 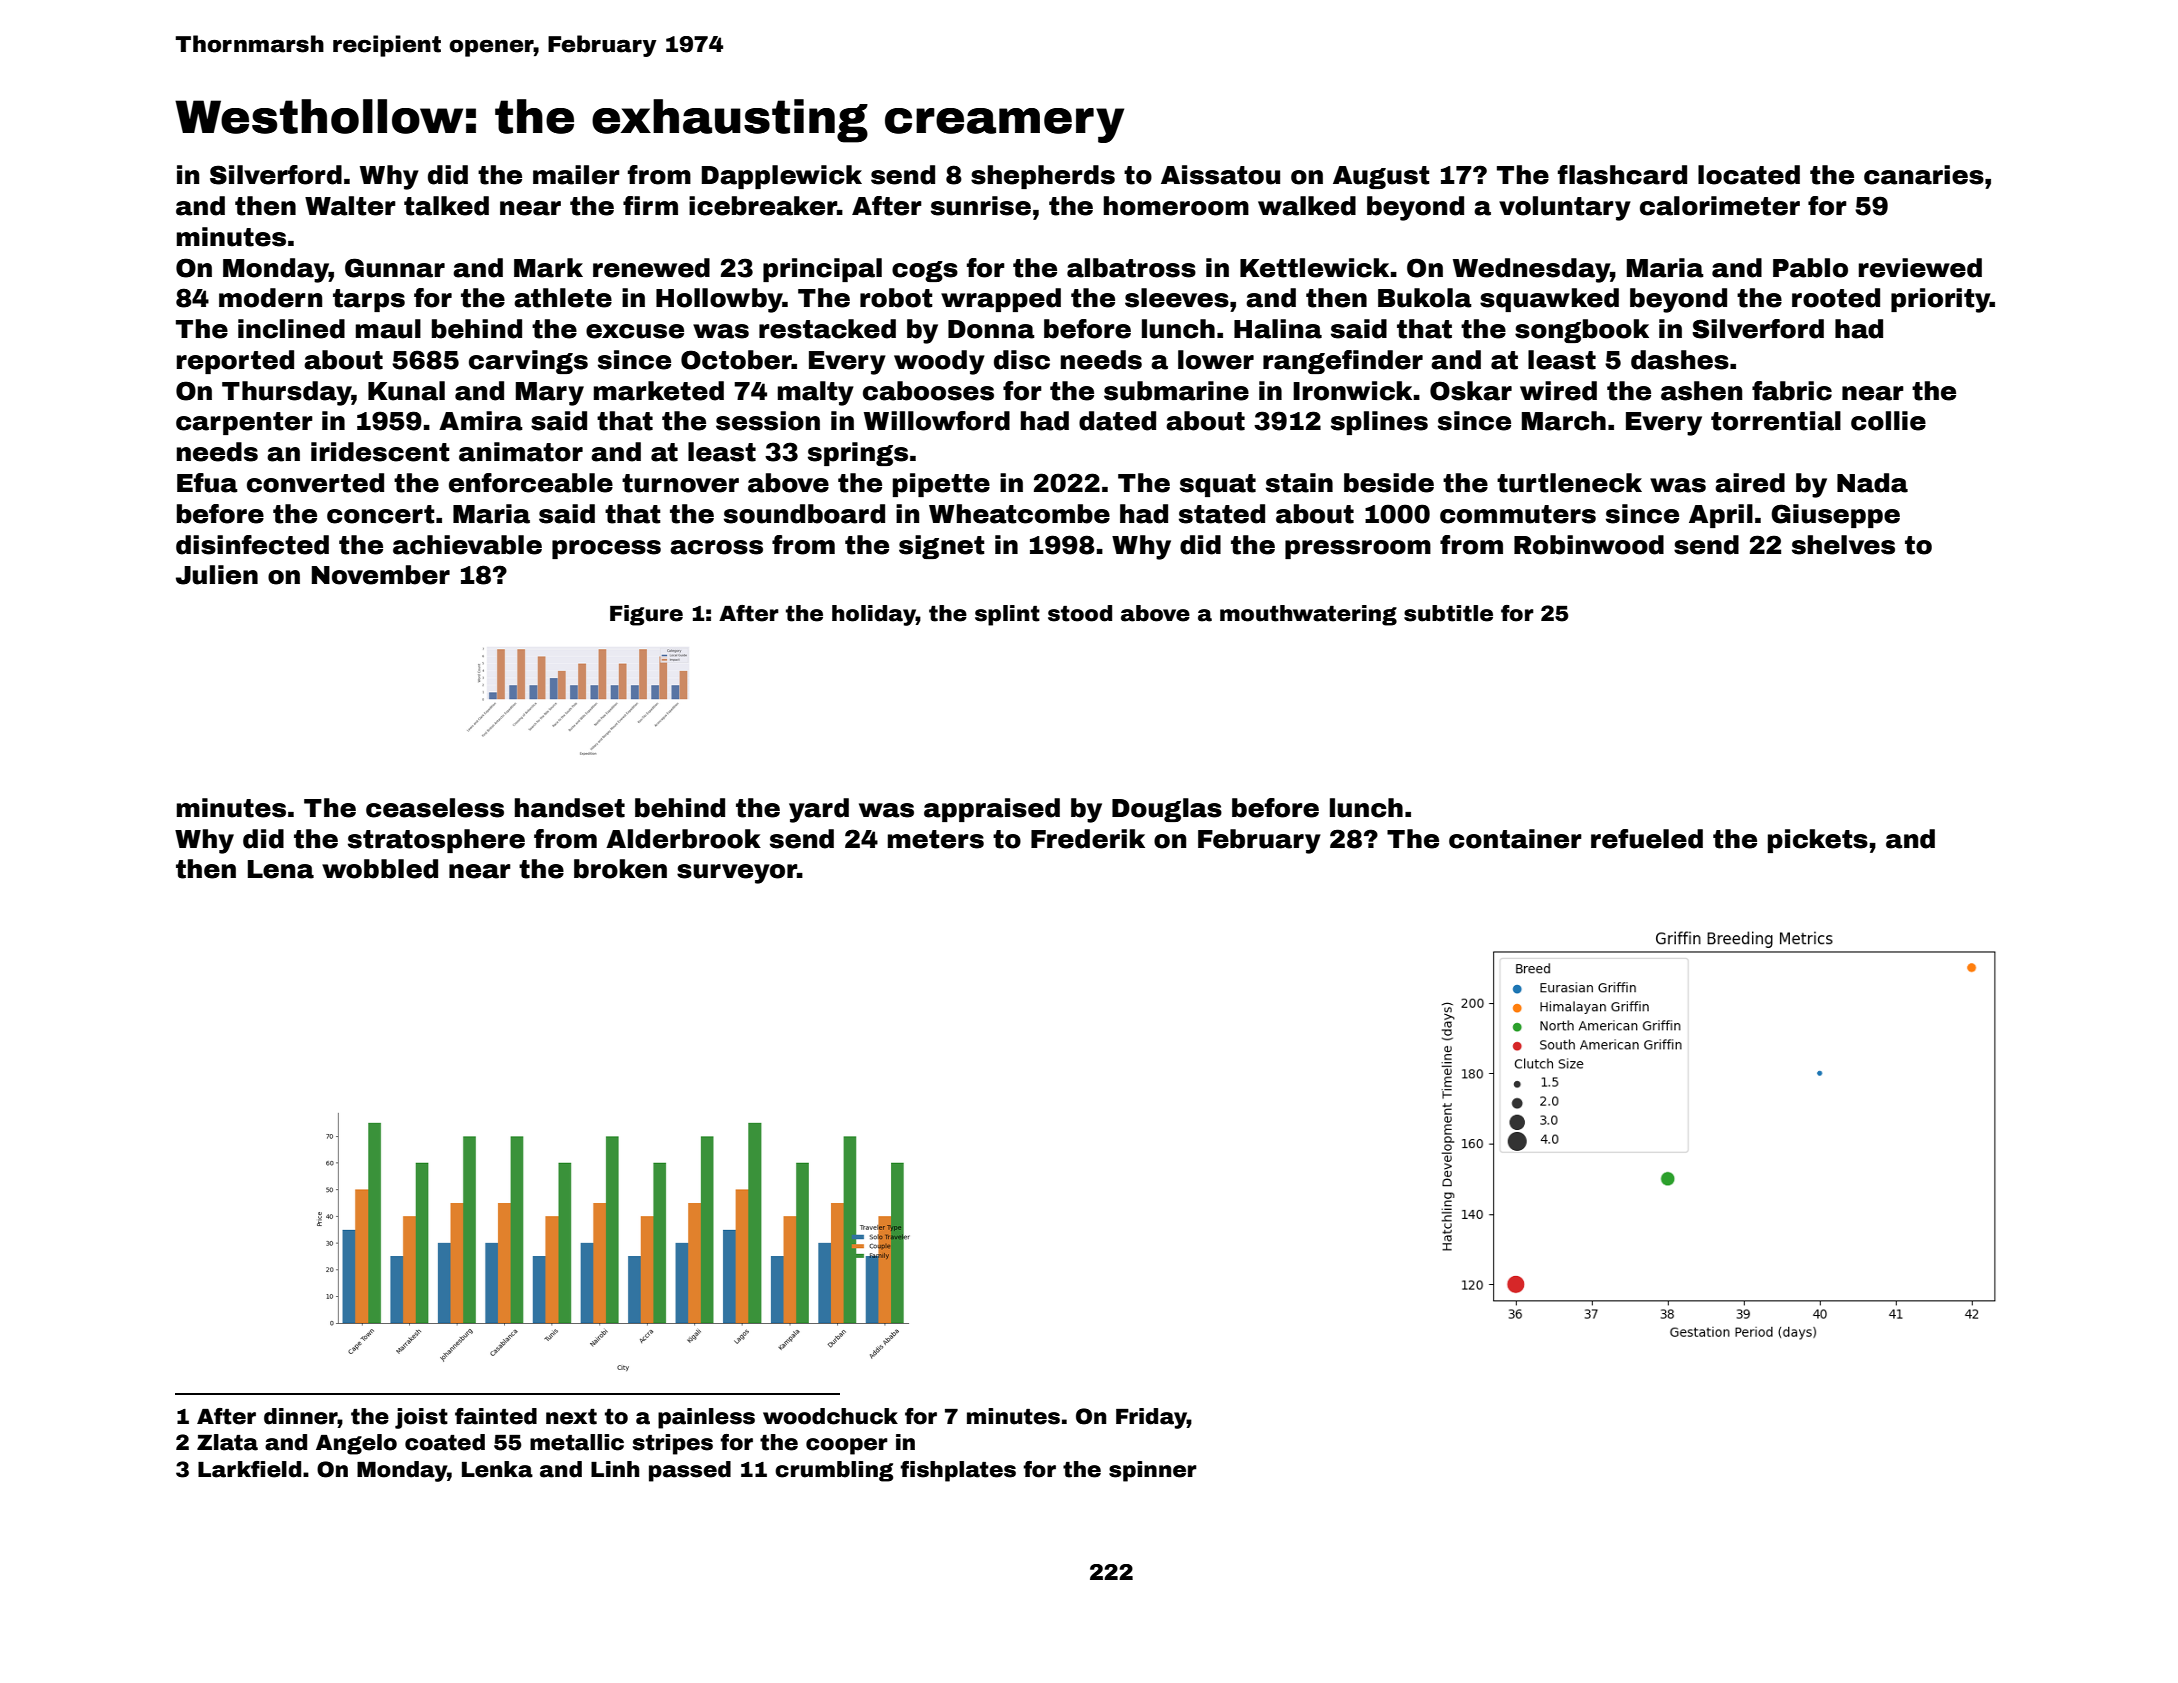 I want to click on holiday, so click(x=874, y=615).
